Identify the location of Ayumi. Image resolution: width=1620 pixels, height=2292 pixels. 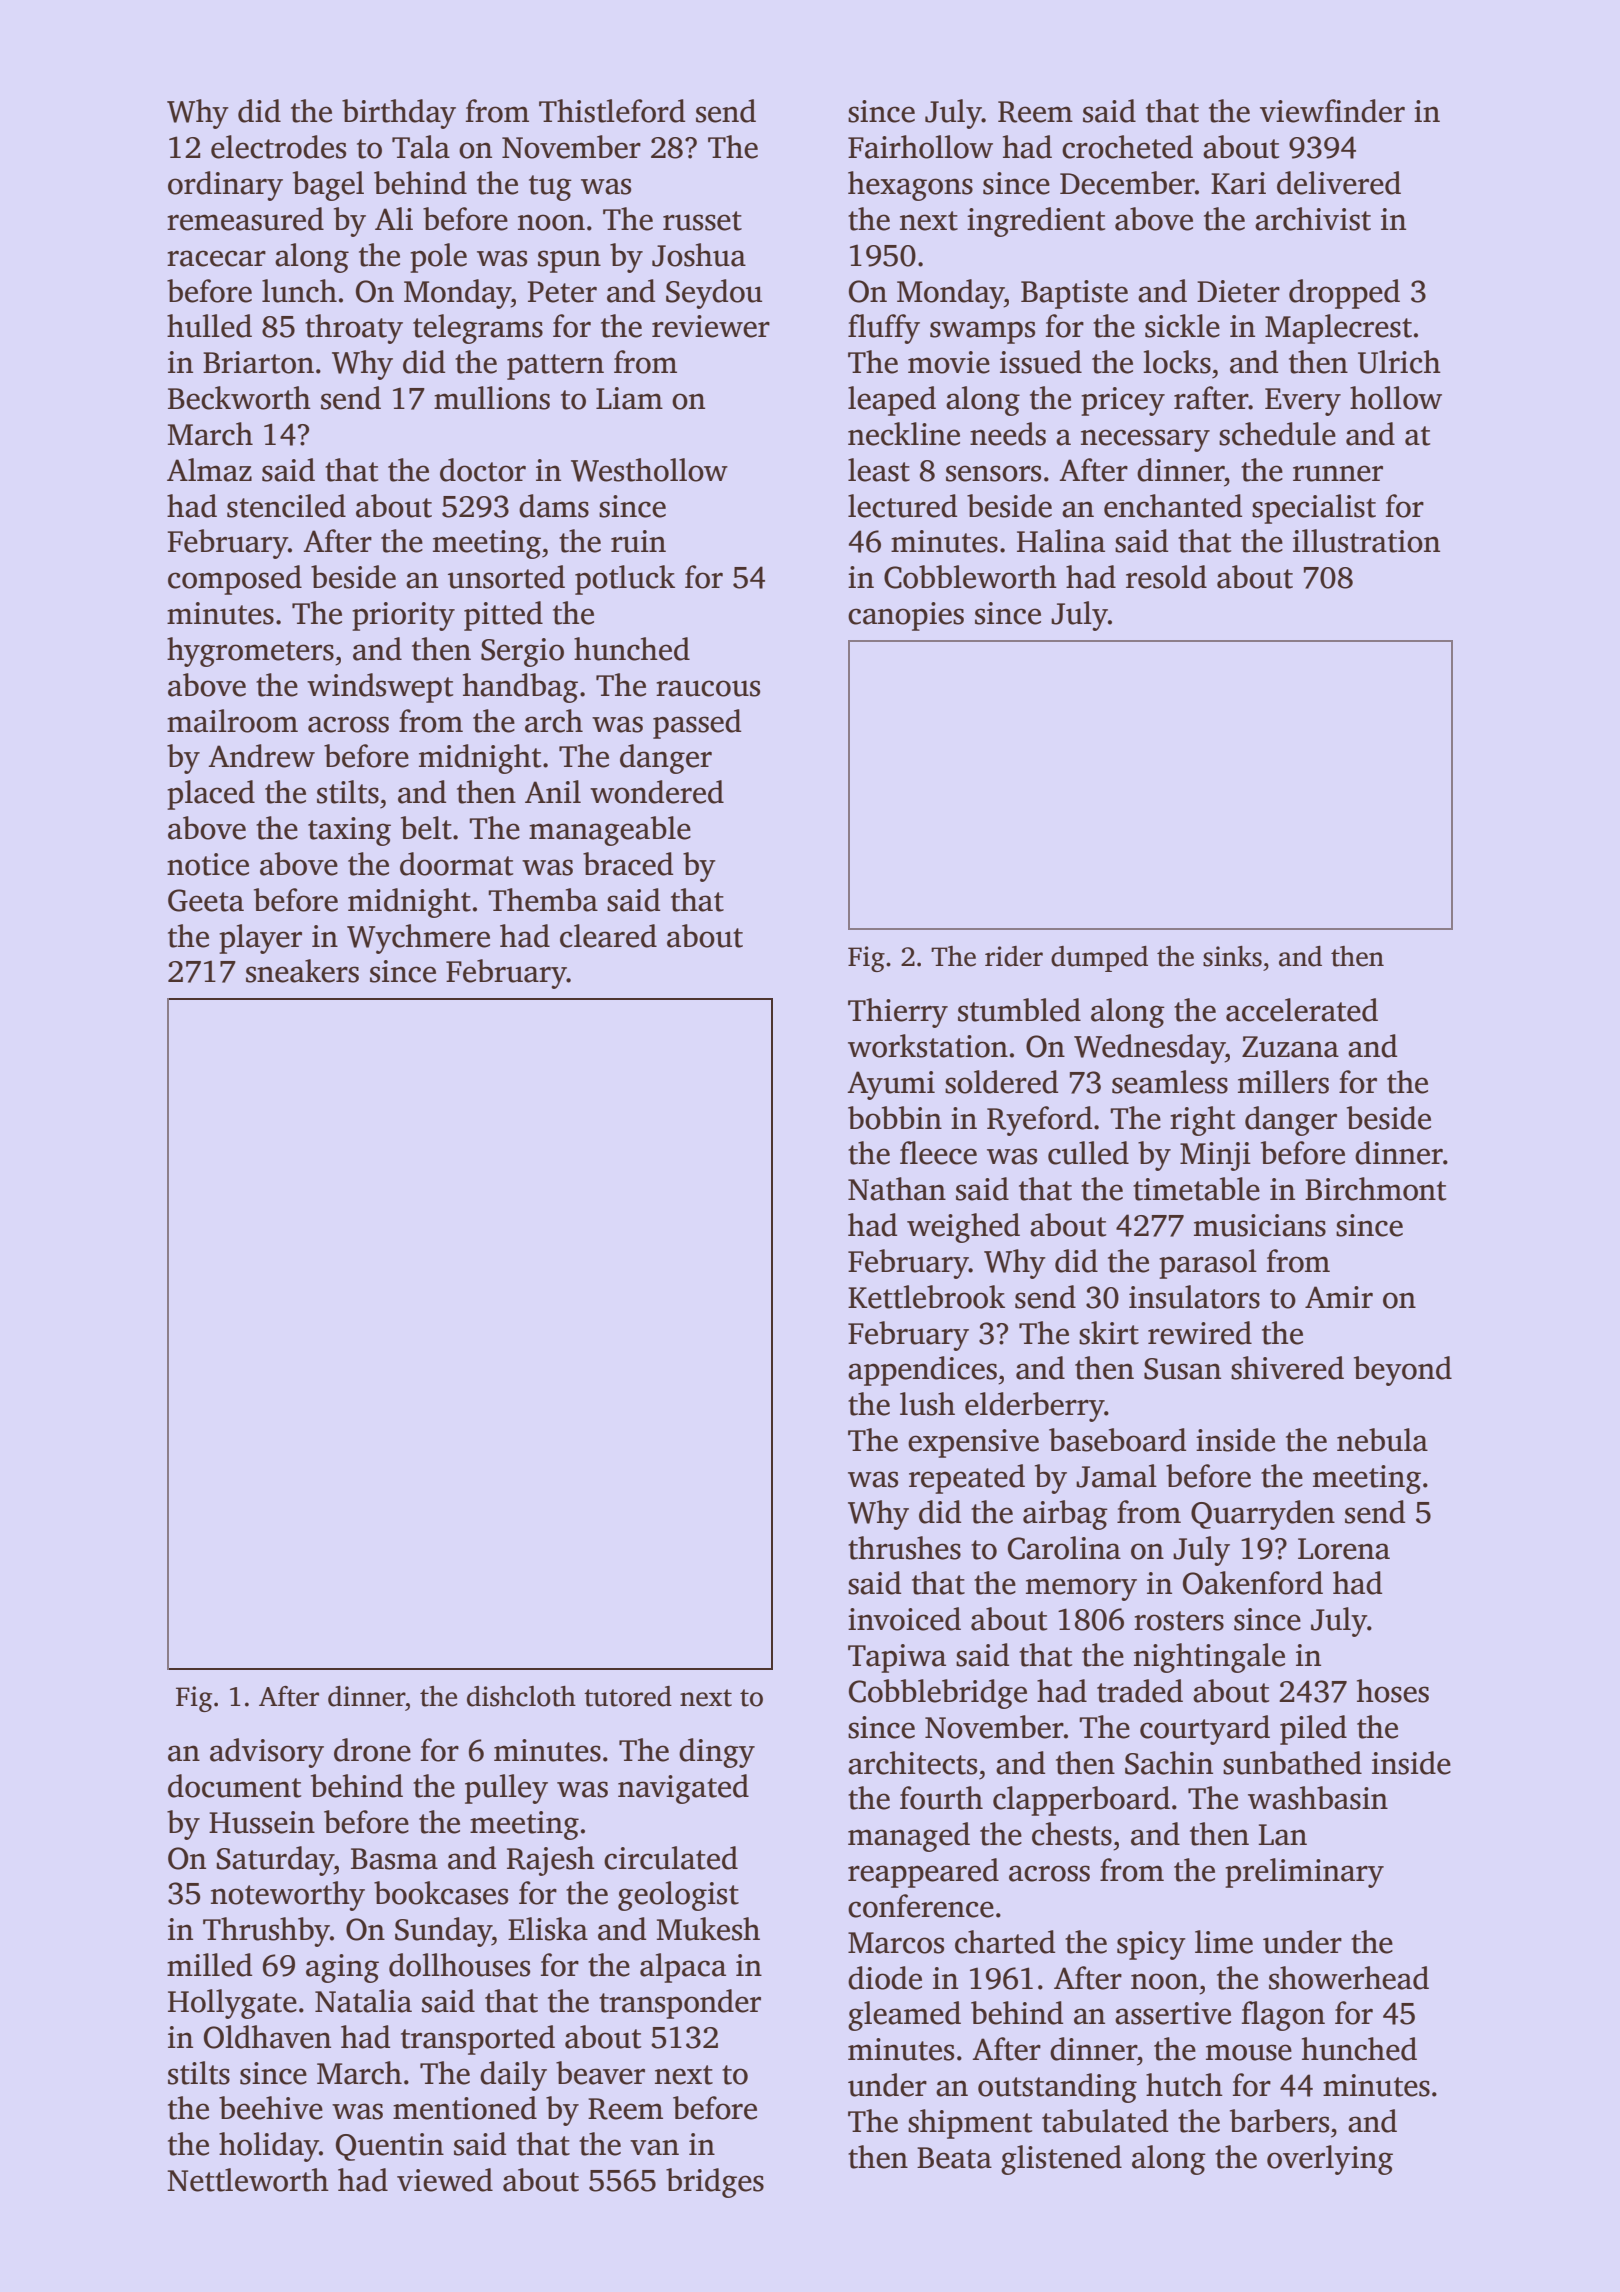
(891, 1085).
